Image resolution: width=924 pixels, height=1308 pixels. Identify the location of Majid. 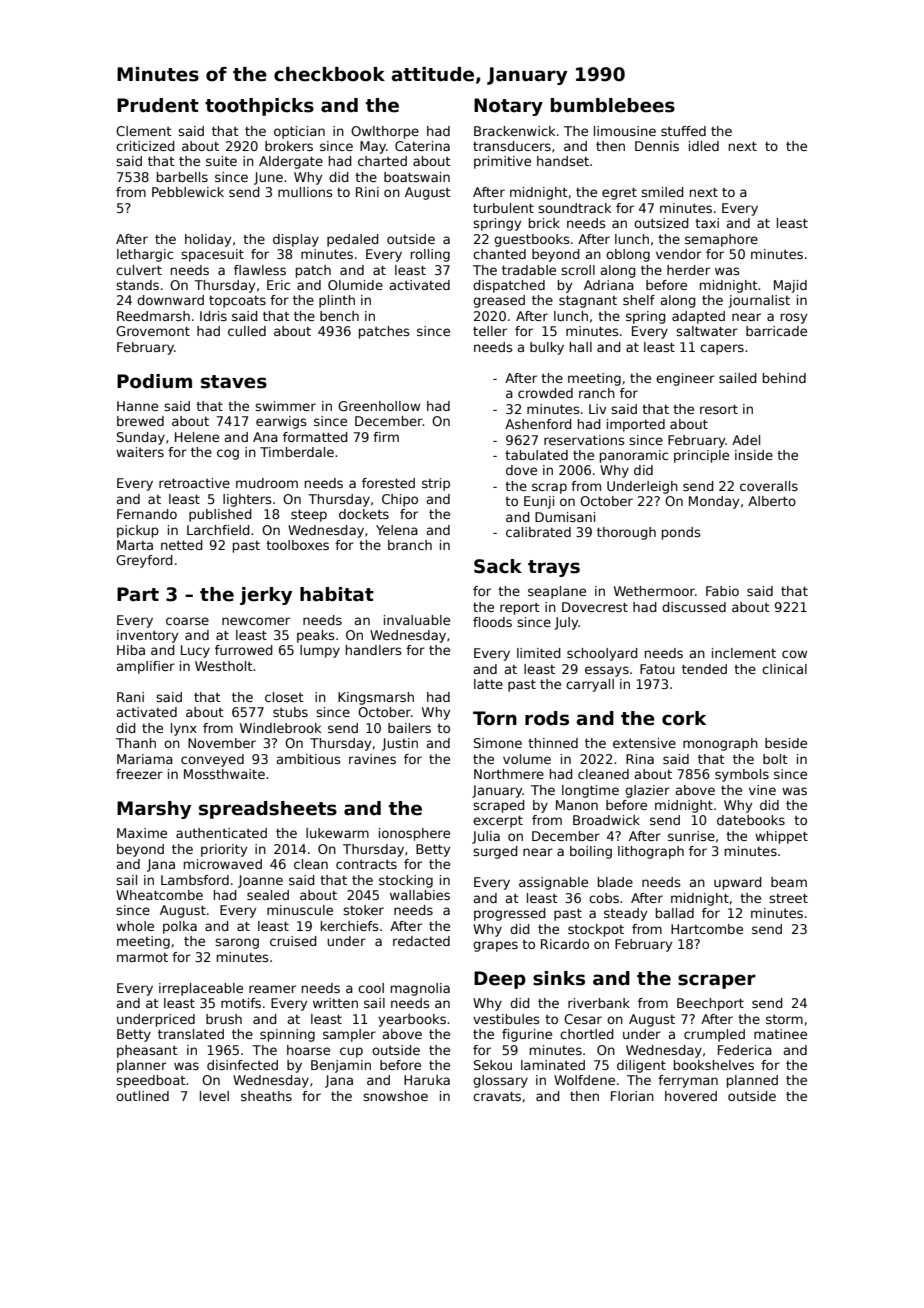
(790, 286).
